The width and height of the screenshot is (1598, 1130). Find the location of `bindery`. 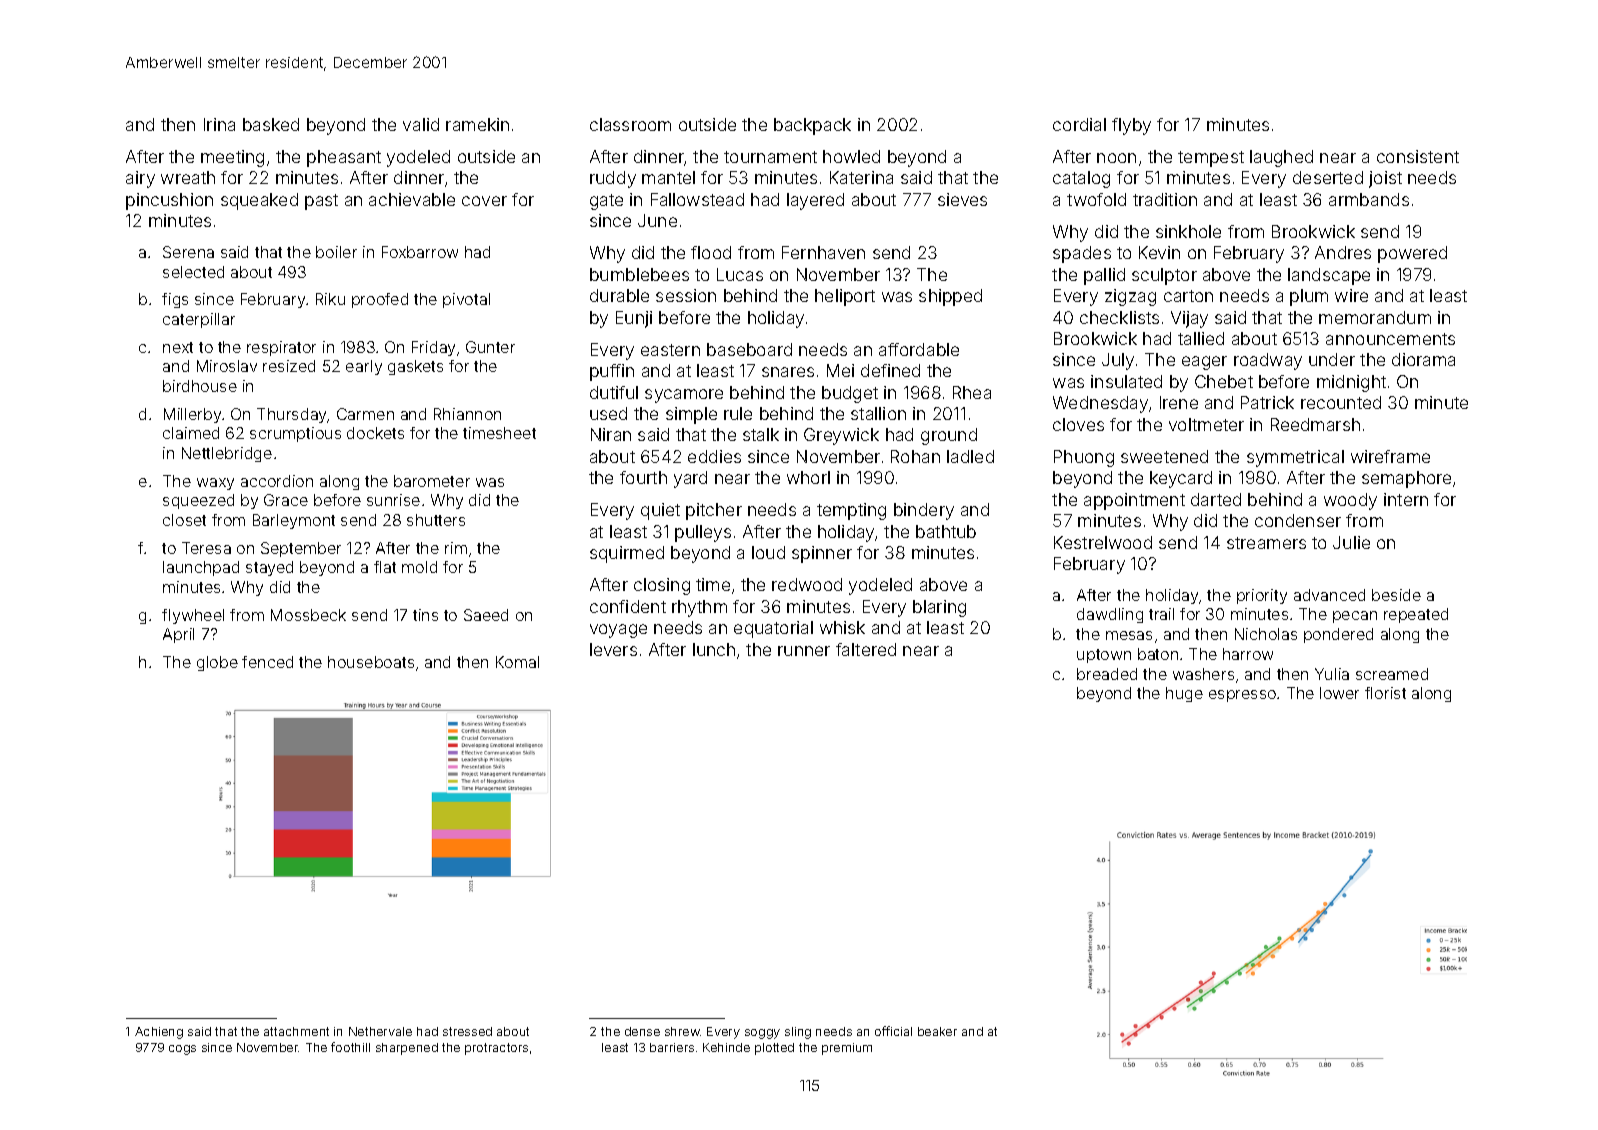

bindery is located at coordinates (924, 511).
